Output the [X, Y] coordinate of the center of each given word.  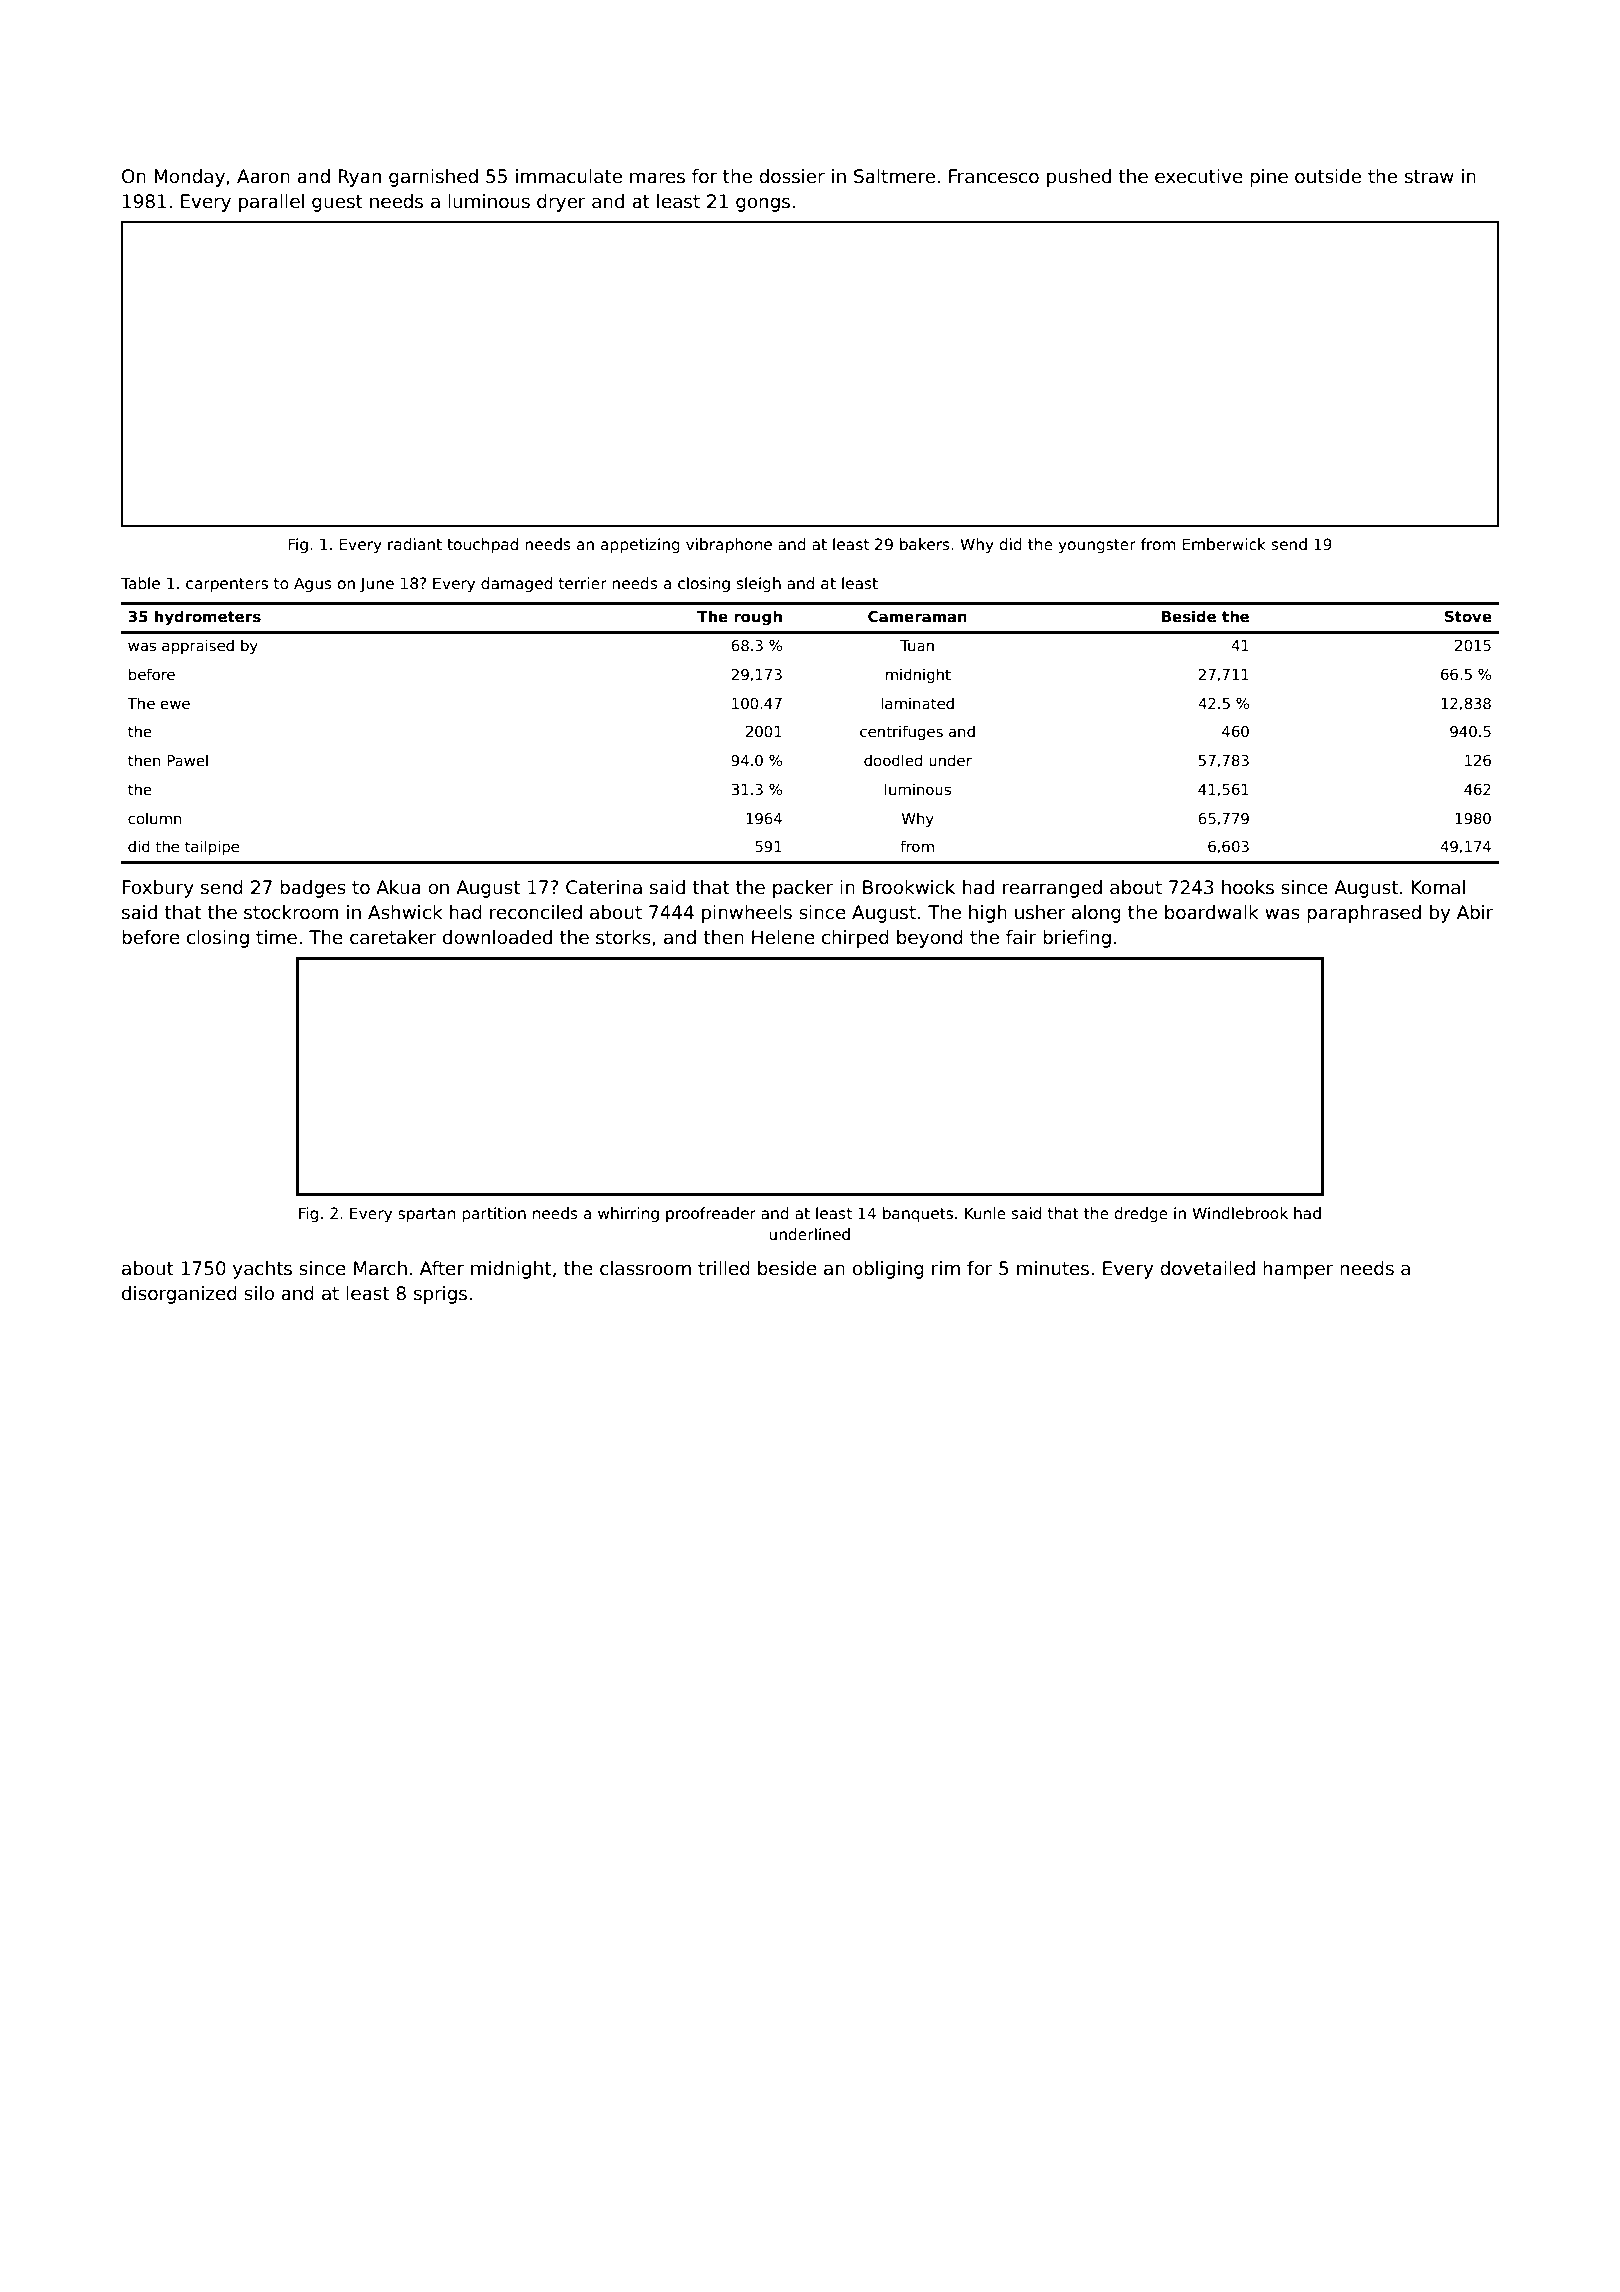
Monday [189, 178]
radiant [415, 544]
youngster [1097, 546]
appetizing [640, 545]
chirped [855, 939]
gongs [763, 204]
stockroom [291, 912]
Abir [1475, 912]
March [380, 1268]
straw [1429, 177]
